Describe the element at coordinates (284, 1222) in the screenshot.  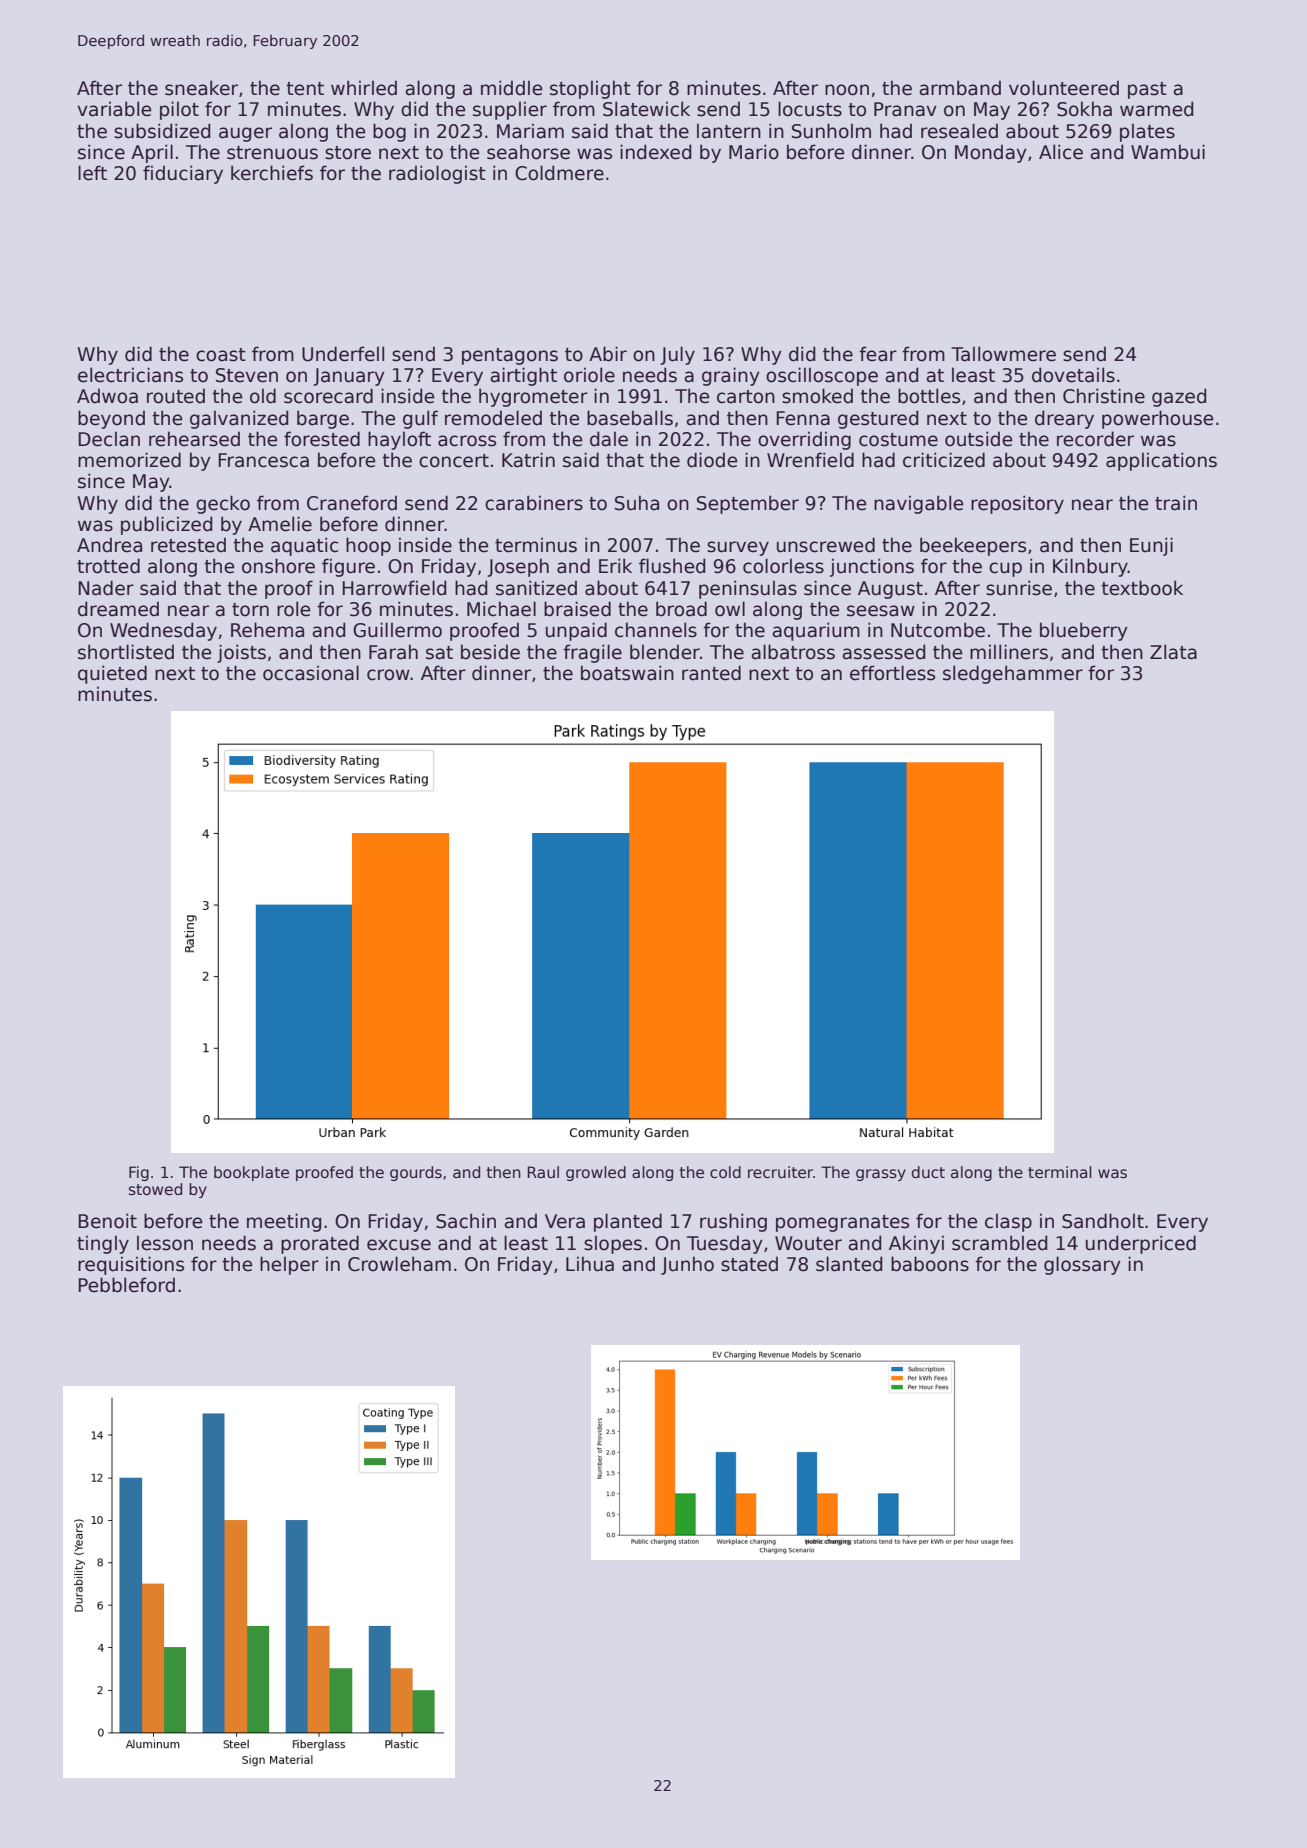
I see `meeting` at that location.
